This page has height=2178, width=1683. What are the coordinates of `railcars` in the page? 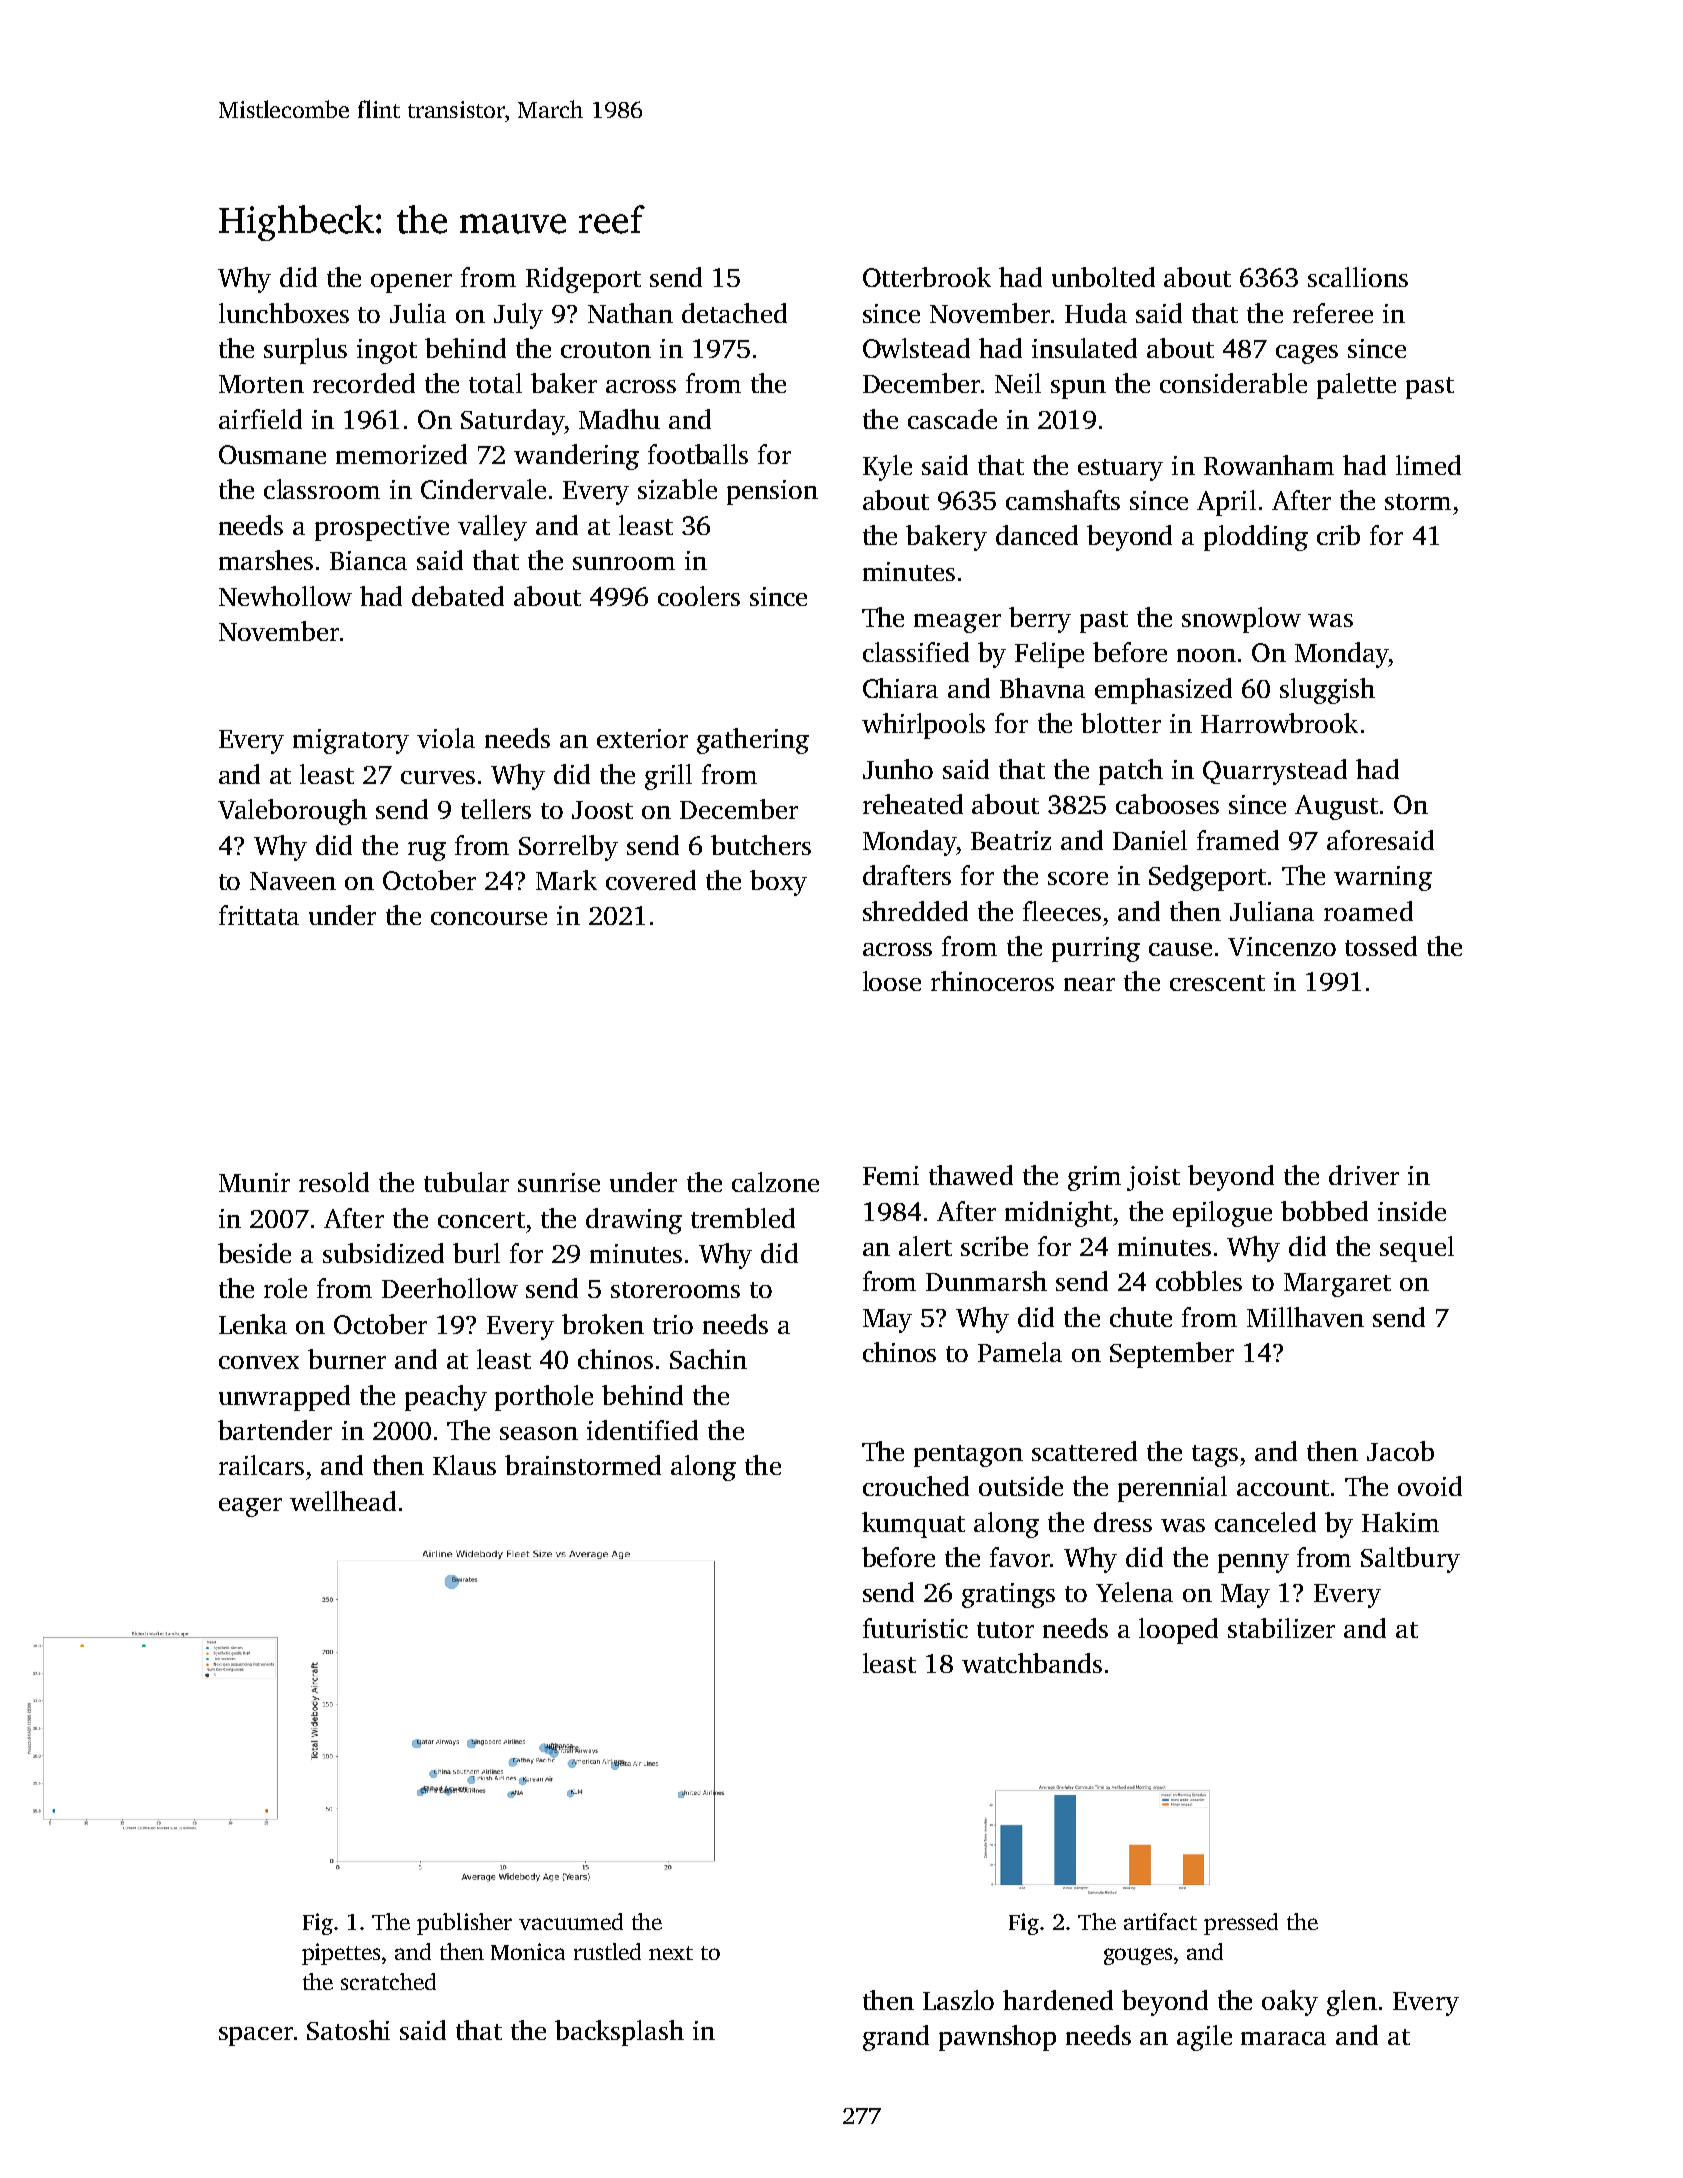 It's located at (261, 1465).
